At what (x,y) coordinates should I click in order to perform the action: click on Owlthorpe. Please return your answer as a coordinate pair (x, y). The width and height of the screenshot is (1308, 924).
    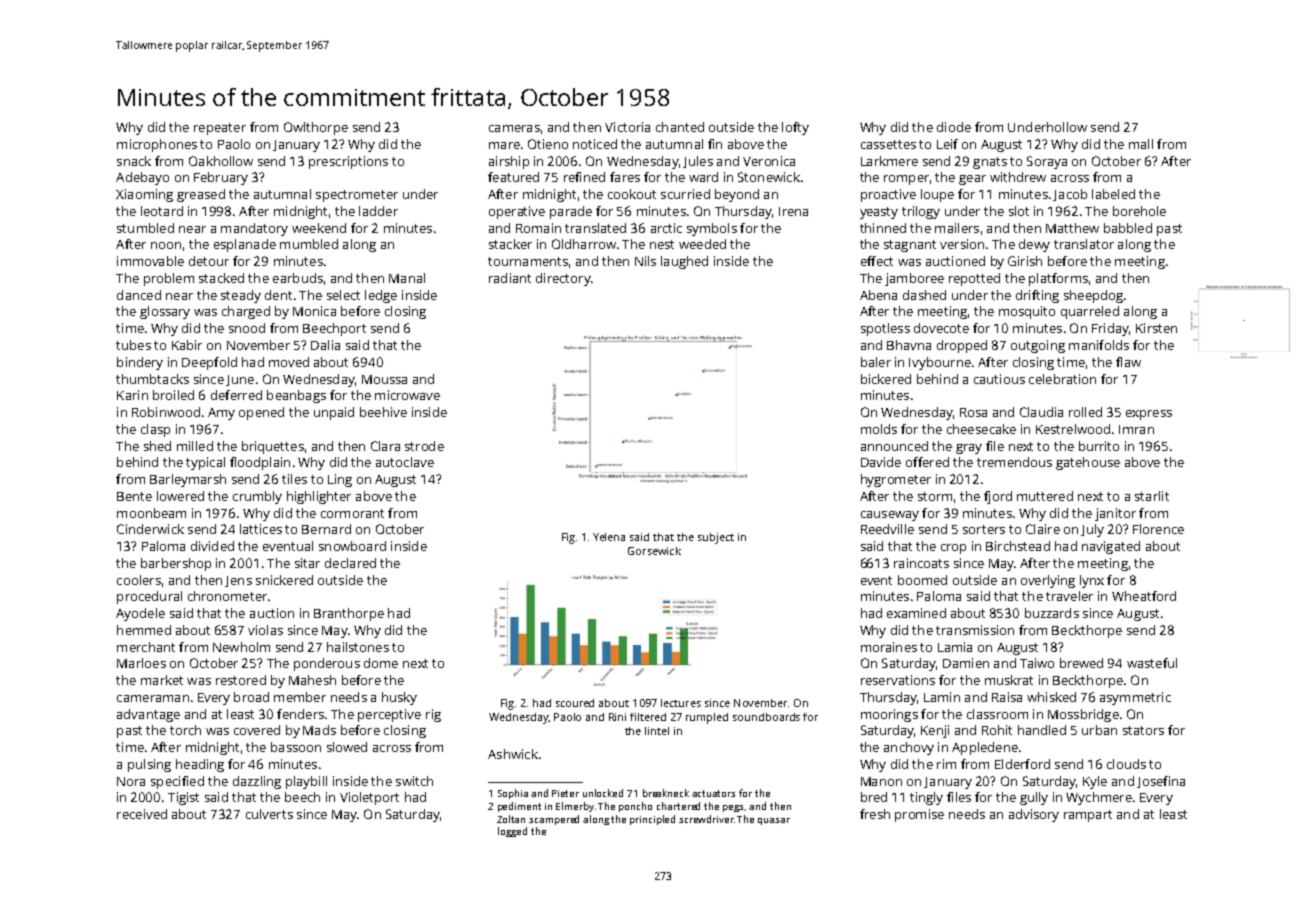
    Looking at the image, I should click on (316, 128).
